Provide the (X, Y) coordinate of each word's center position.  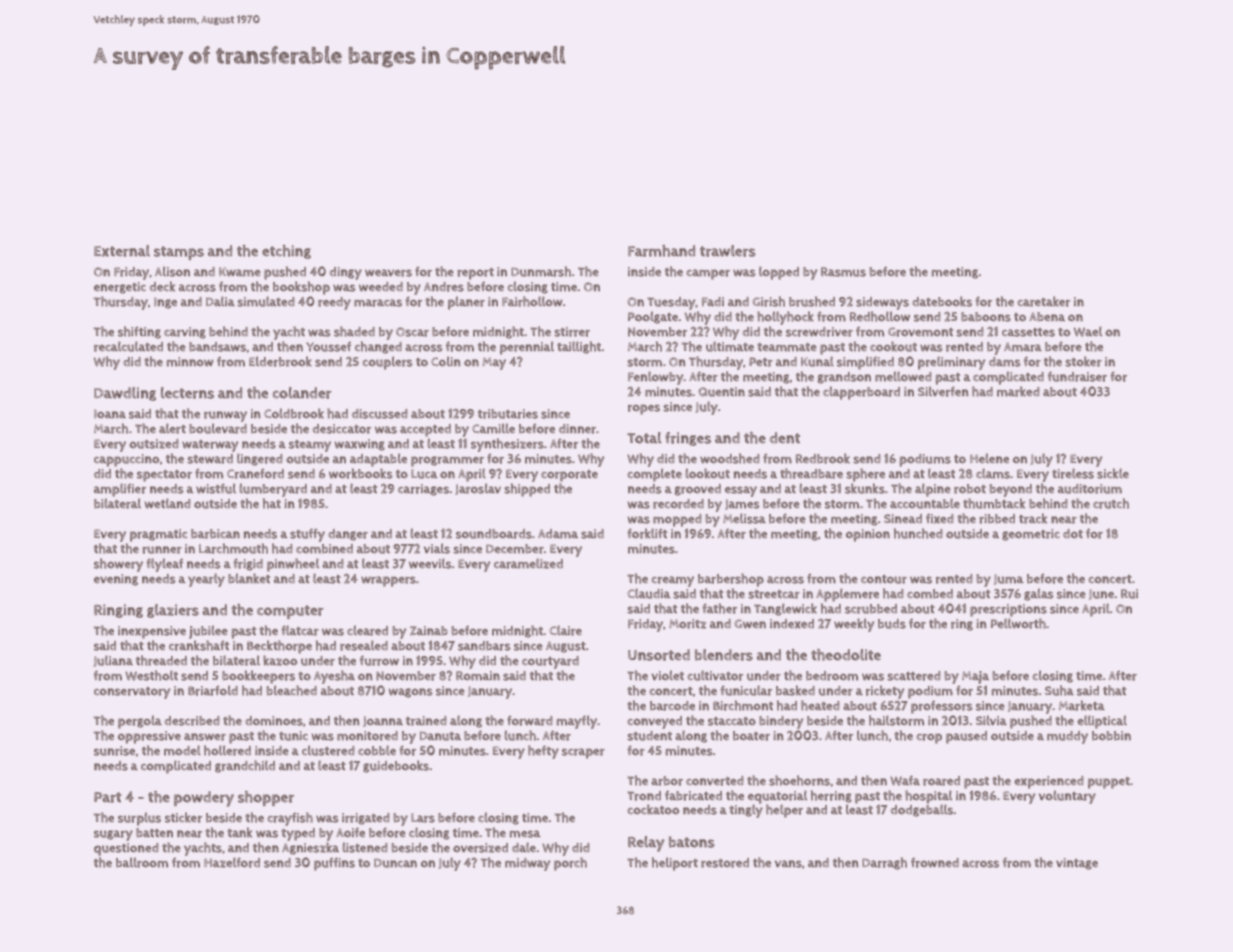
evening (116, 580)
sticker (183, 817)
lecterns (187, 393)
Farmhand (661, 251)
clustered (328, 750)
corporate (569, 476)
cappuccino (126, 460)
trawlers (728, 251)
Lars (423, 818)
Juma (1009, 579)
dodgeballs (921, 811)
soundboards (494, 534)
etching (286, 252)
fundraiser (1077, 376)
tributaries (508, 414)
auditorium (1090, 489)
